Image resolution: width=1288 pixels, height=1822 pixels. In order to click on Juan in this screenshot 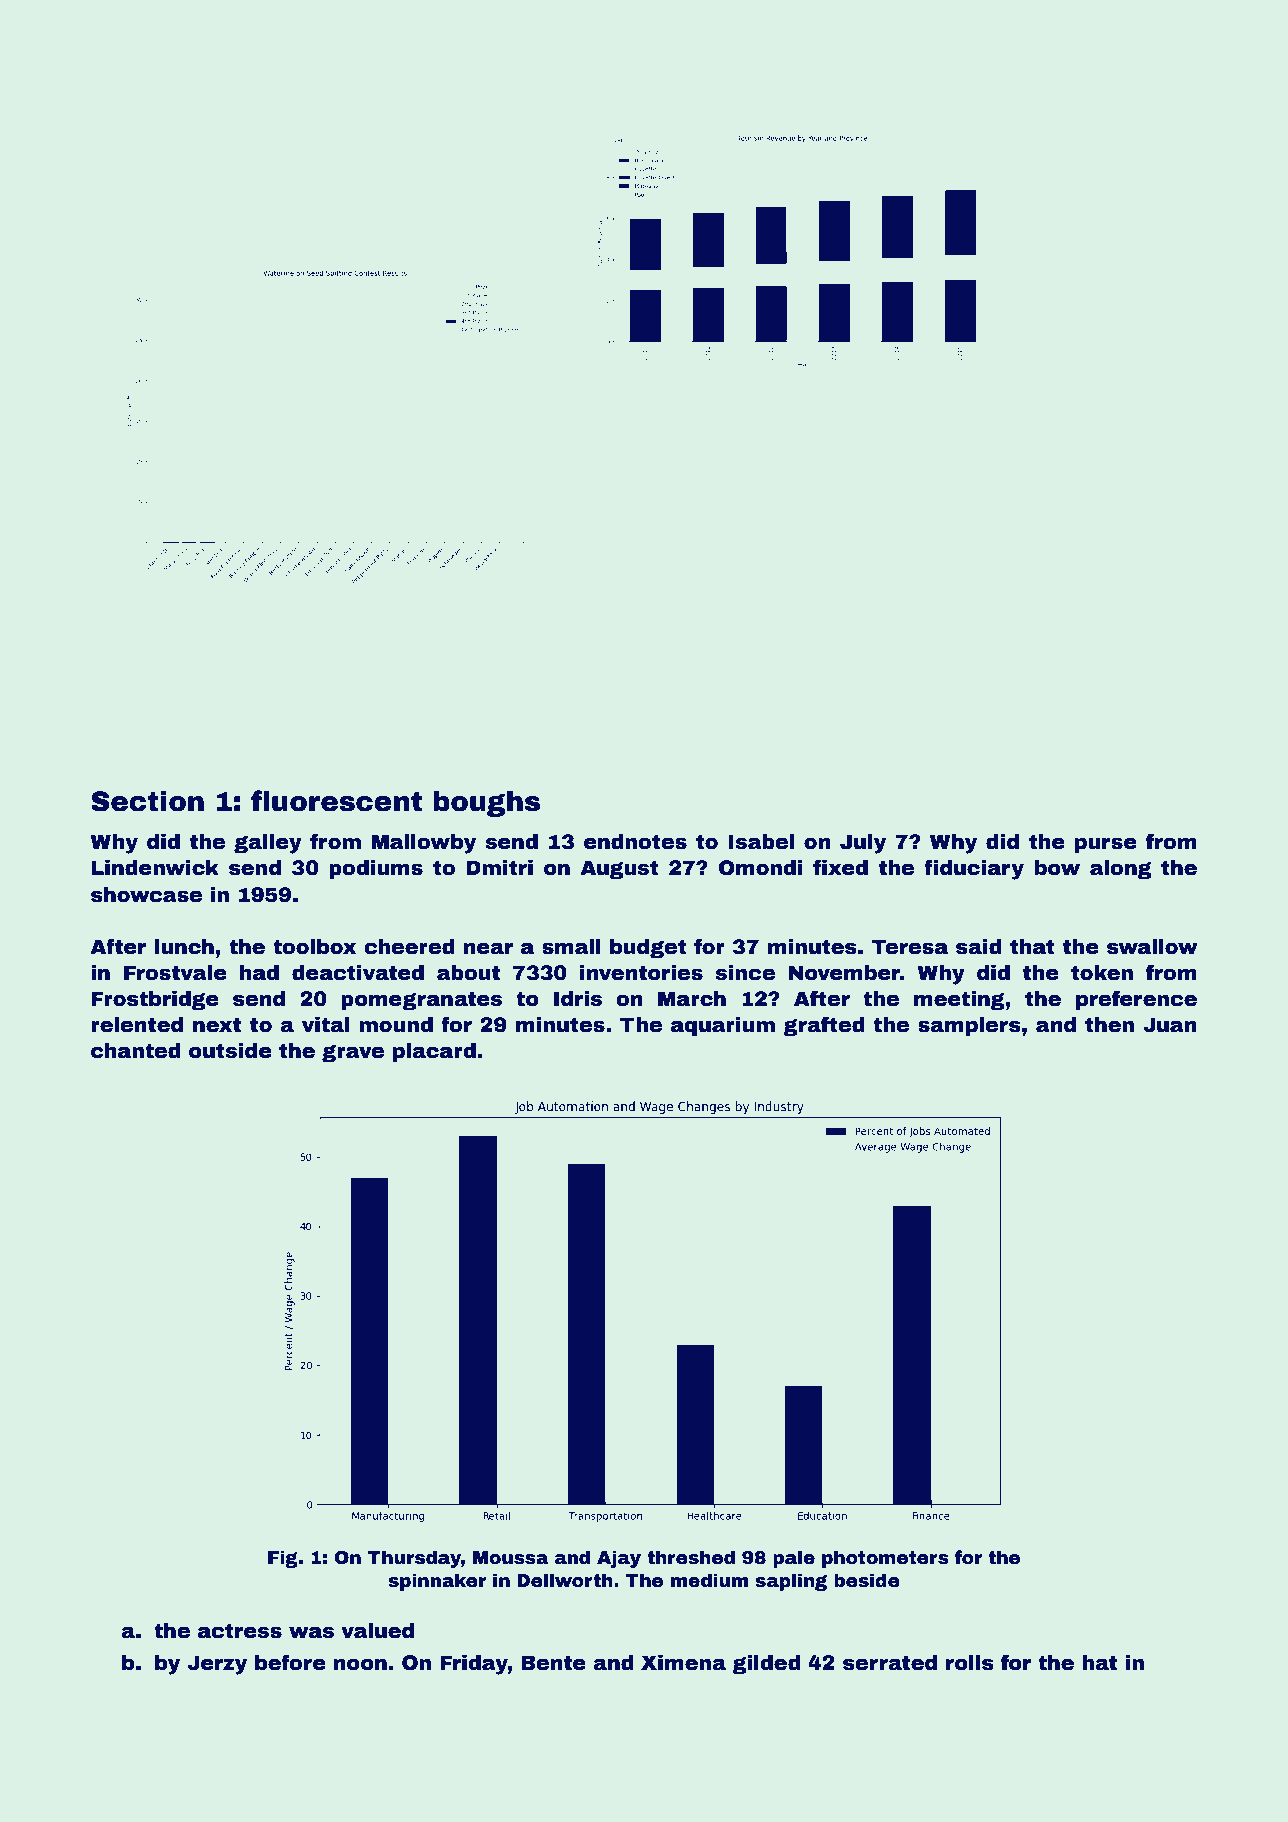, I will do `click(1170, 1025)`.
